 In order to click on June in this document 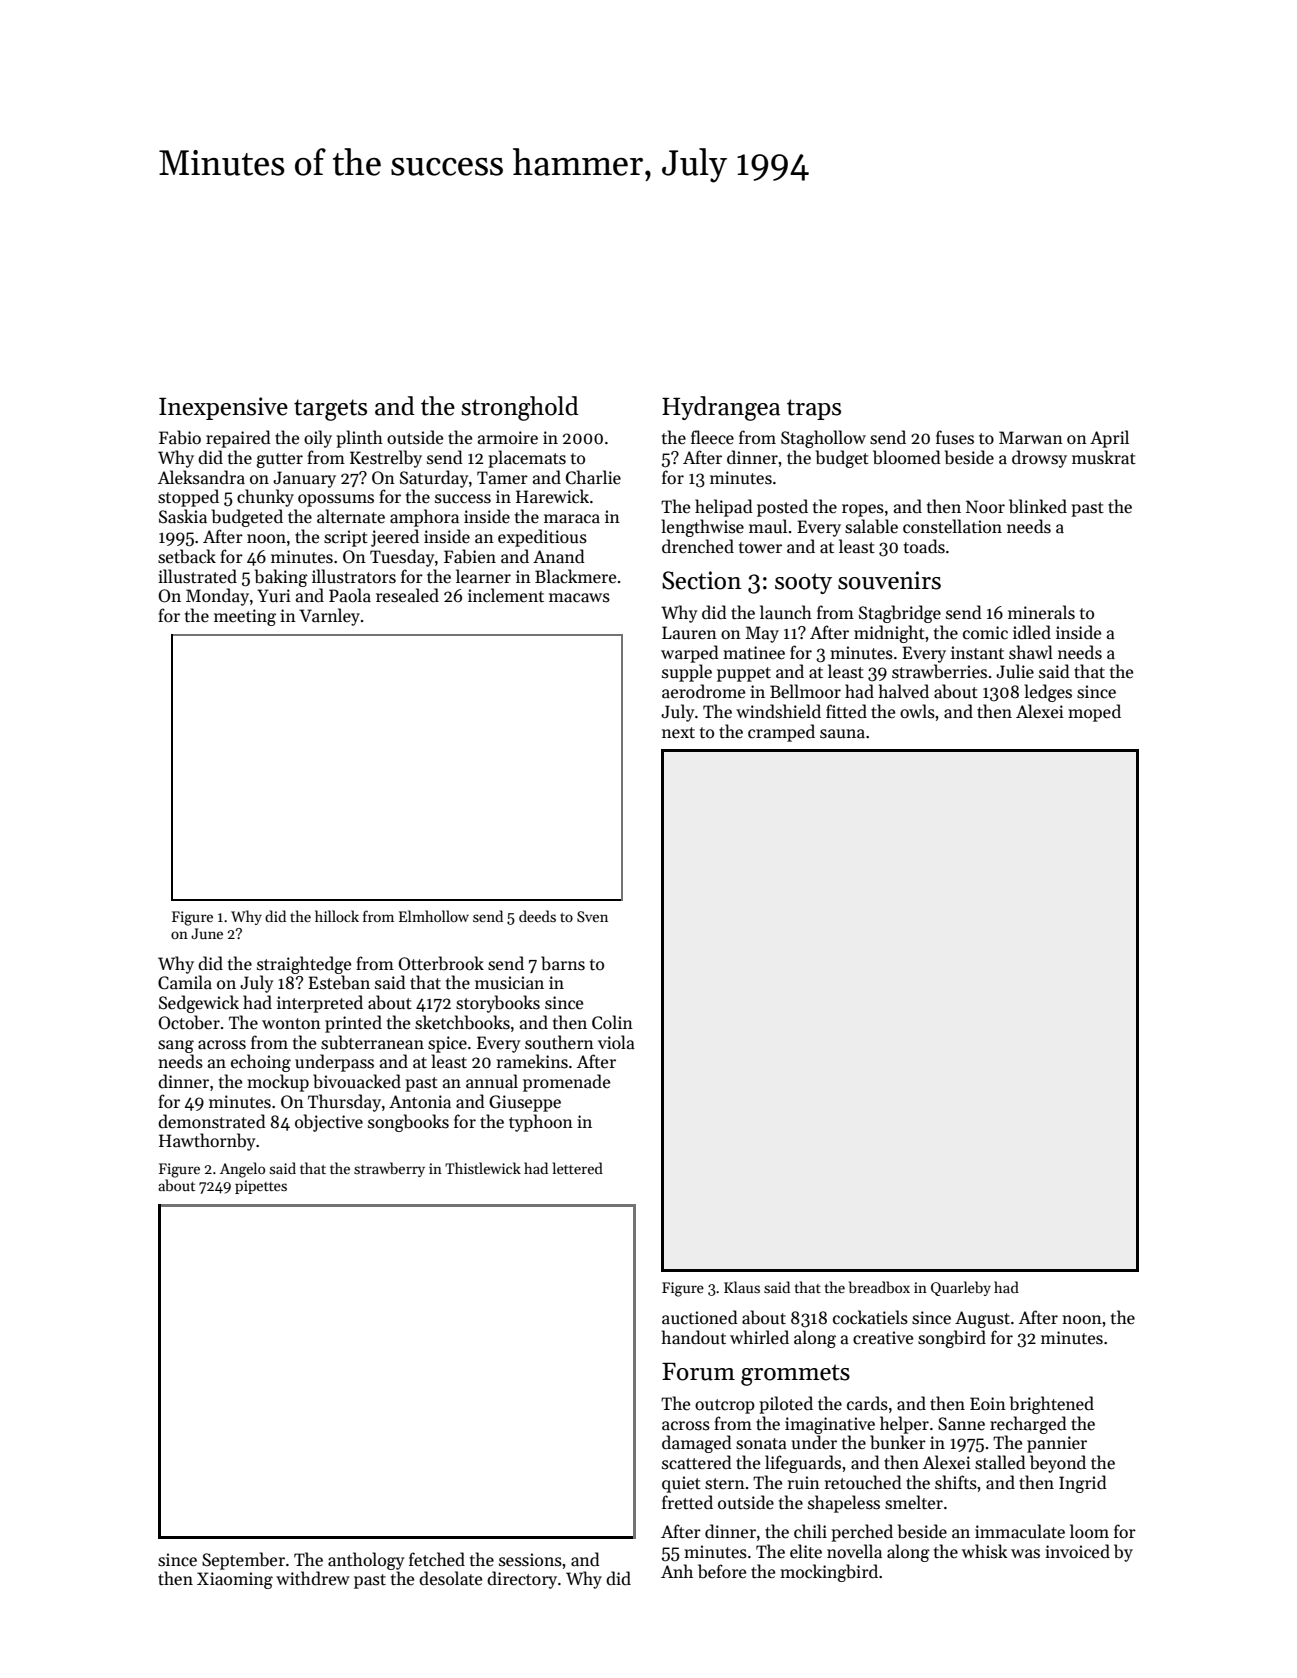, I will do `click(207, 933)`.
